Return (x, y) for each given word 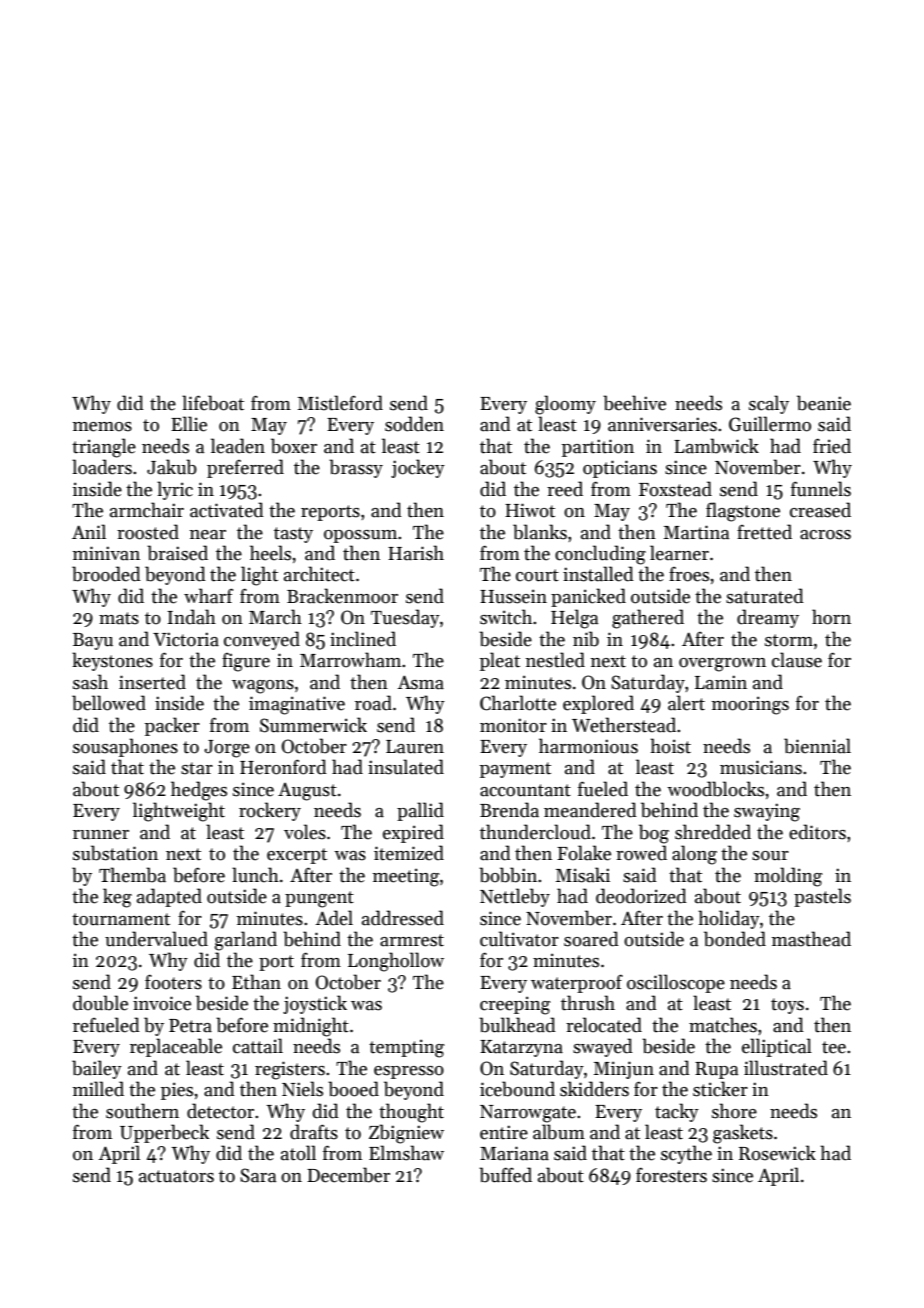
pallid (420, 811)
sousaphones (125, 747)
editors (817, 832)
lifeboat (213, 403)
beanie (824, 403)
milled (98, 1089)
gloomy (565, 405)
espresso (409, 1072)
